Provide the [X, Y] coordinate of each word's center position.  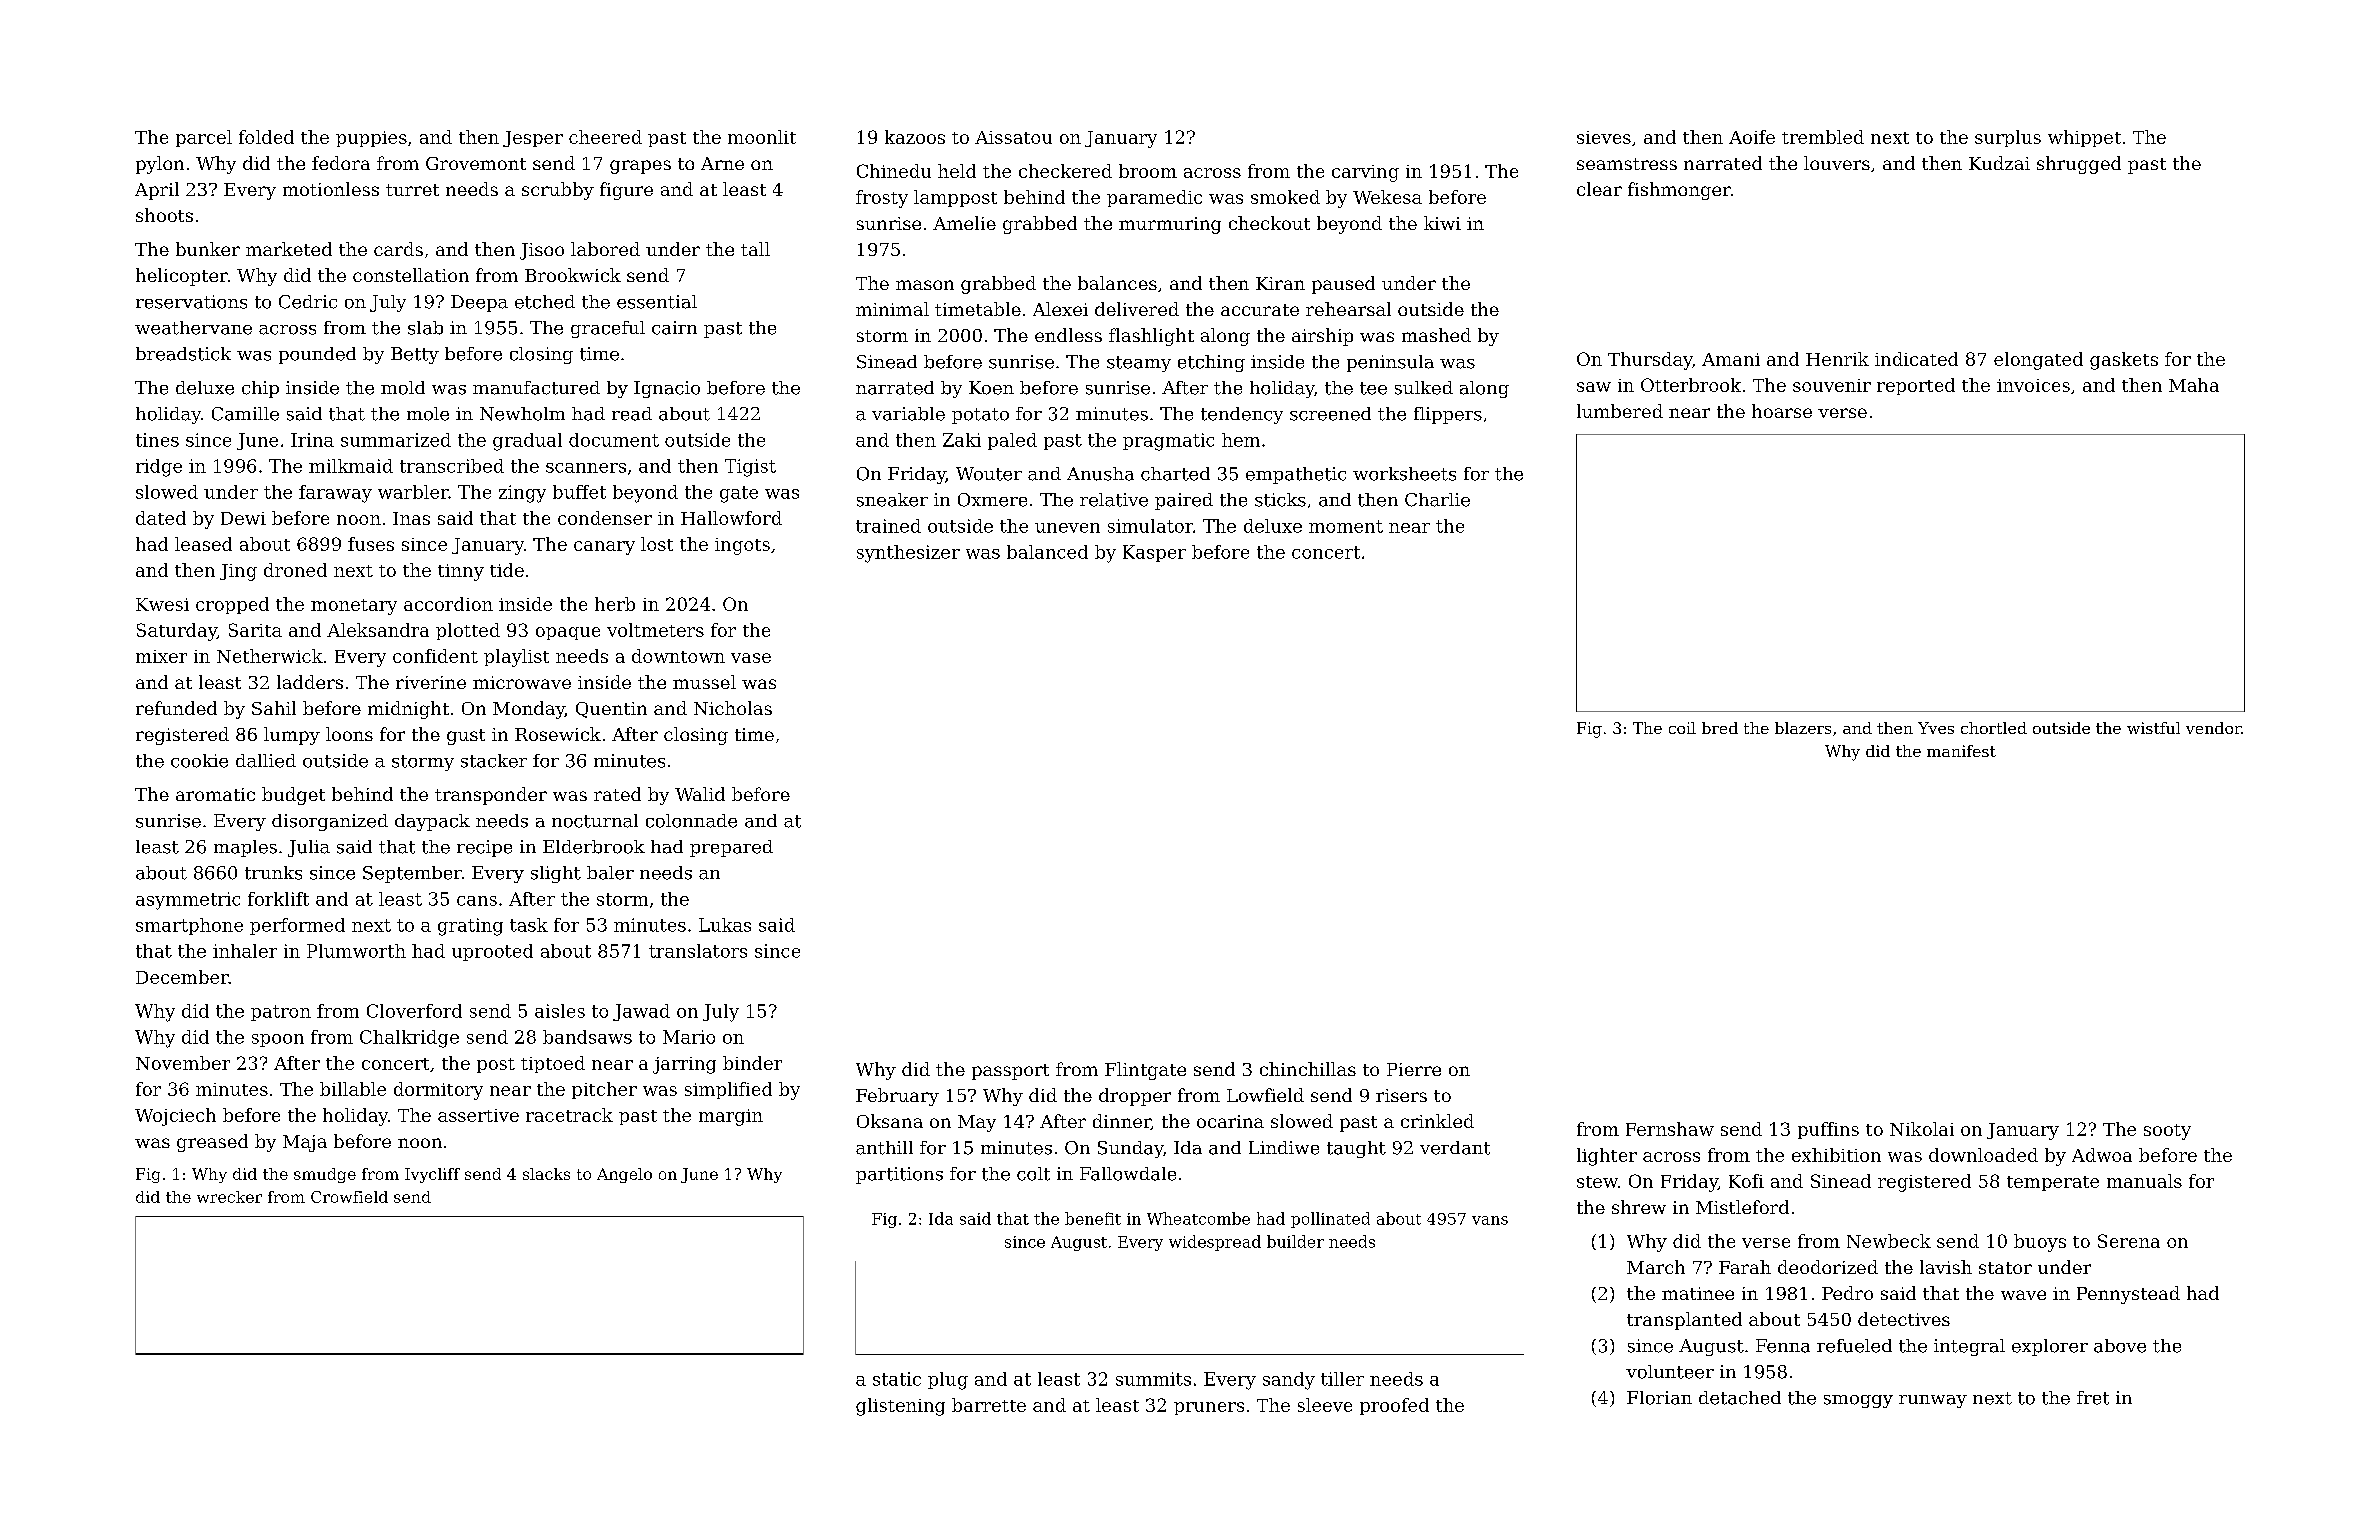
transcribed [452, 466]
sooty [2167, 1132]
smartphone [189, 926]
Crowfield [349, 1197]
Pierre [1414, 1069]
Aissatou [1013, 137]
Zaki [962, 440]
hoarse [1782, 411]
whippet [2084, 138]
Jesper [533, 139]
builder [1295, 1241]
